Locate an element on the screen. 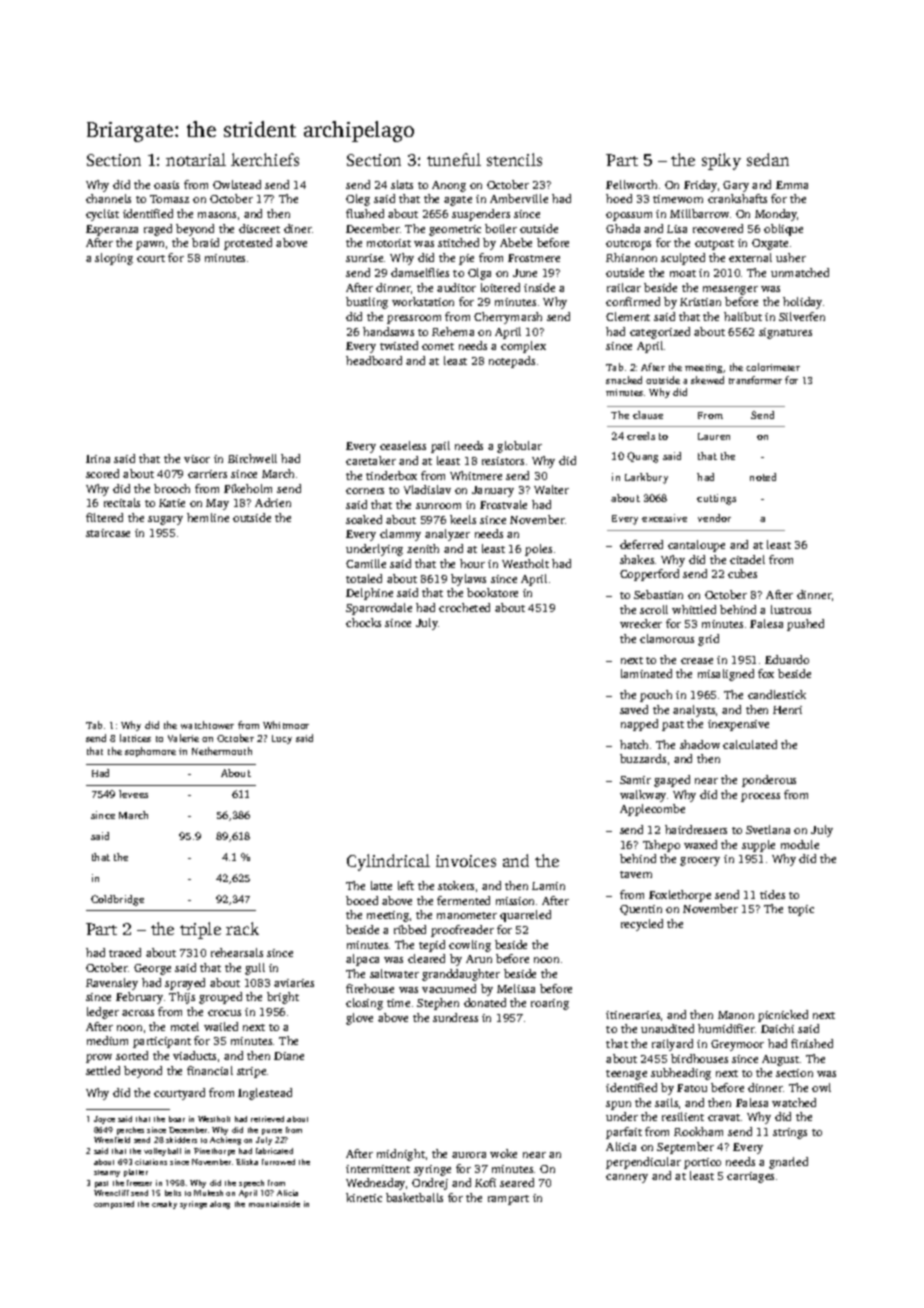 The height and width of the screenshot is (1308, 924). kerchiefs is located at coordinates (265, 159).
